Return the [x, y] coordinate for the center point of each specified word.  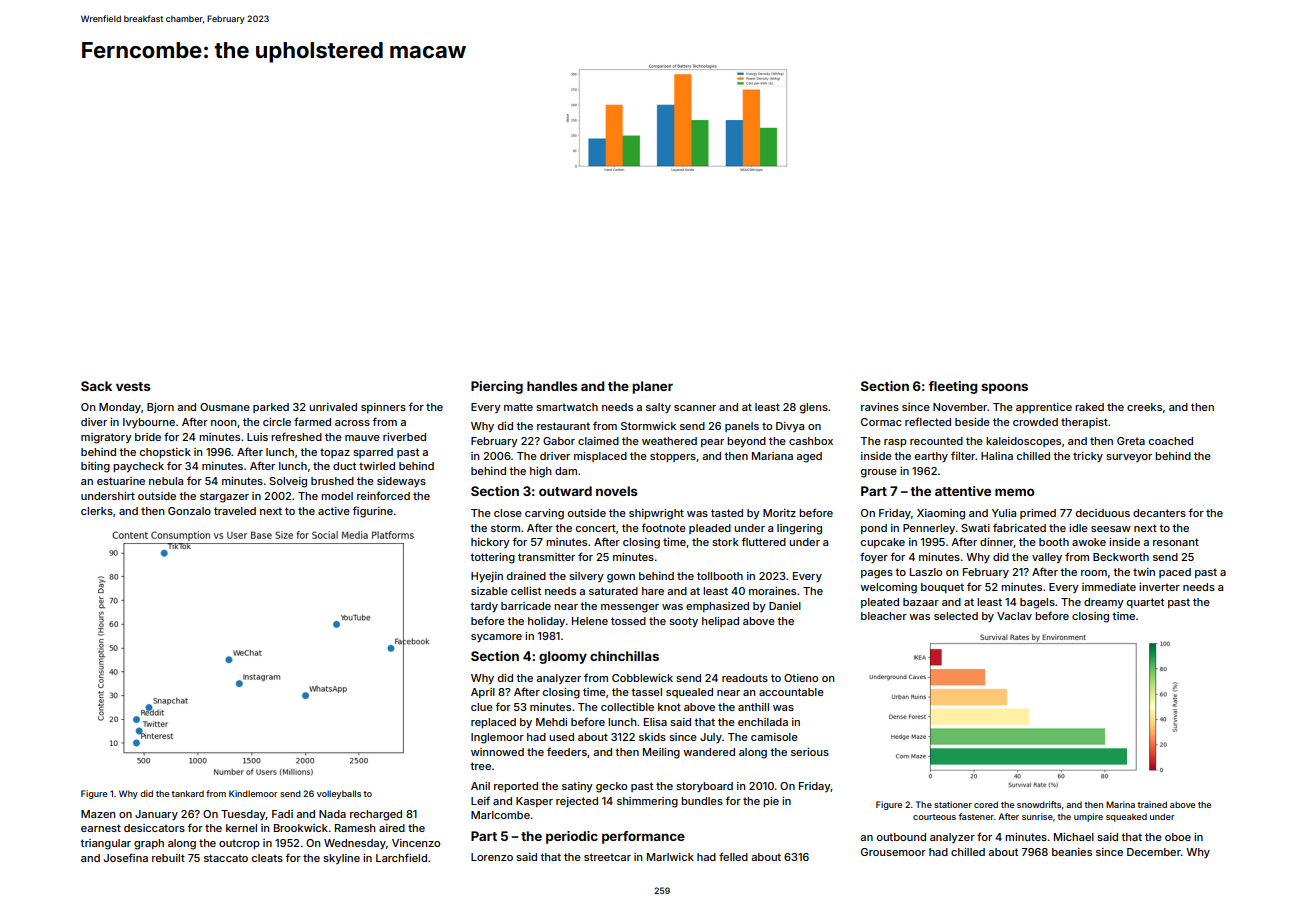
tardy [484, 607]
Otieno [801, 678]
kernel [241, 828]
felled [733, 856]
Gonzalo [189, 511]
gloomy [563, 657]
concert [596, 528]
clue [482, 707]
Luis [257, 437]
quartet [1145, 603]
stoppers [673, 457]
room [1094, 573]
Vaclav [1014, 616]
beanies [1072, 852]
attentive [963, 491]
